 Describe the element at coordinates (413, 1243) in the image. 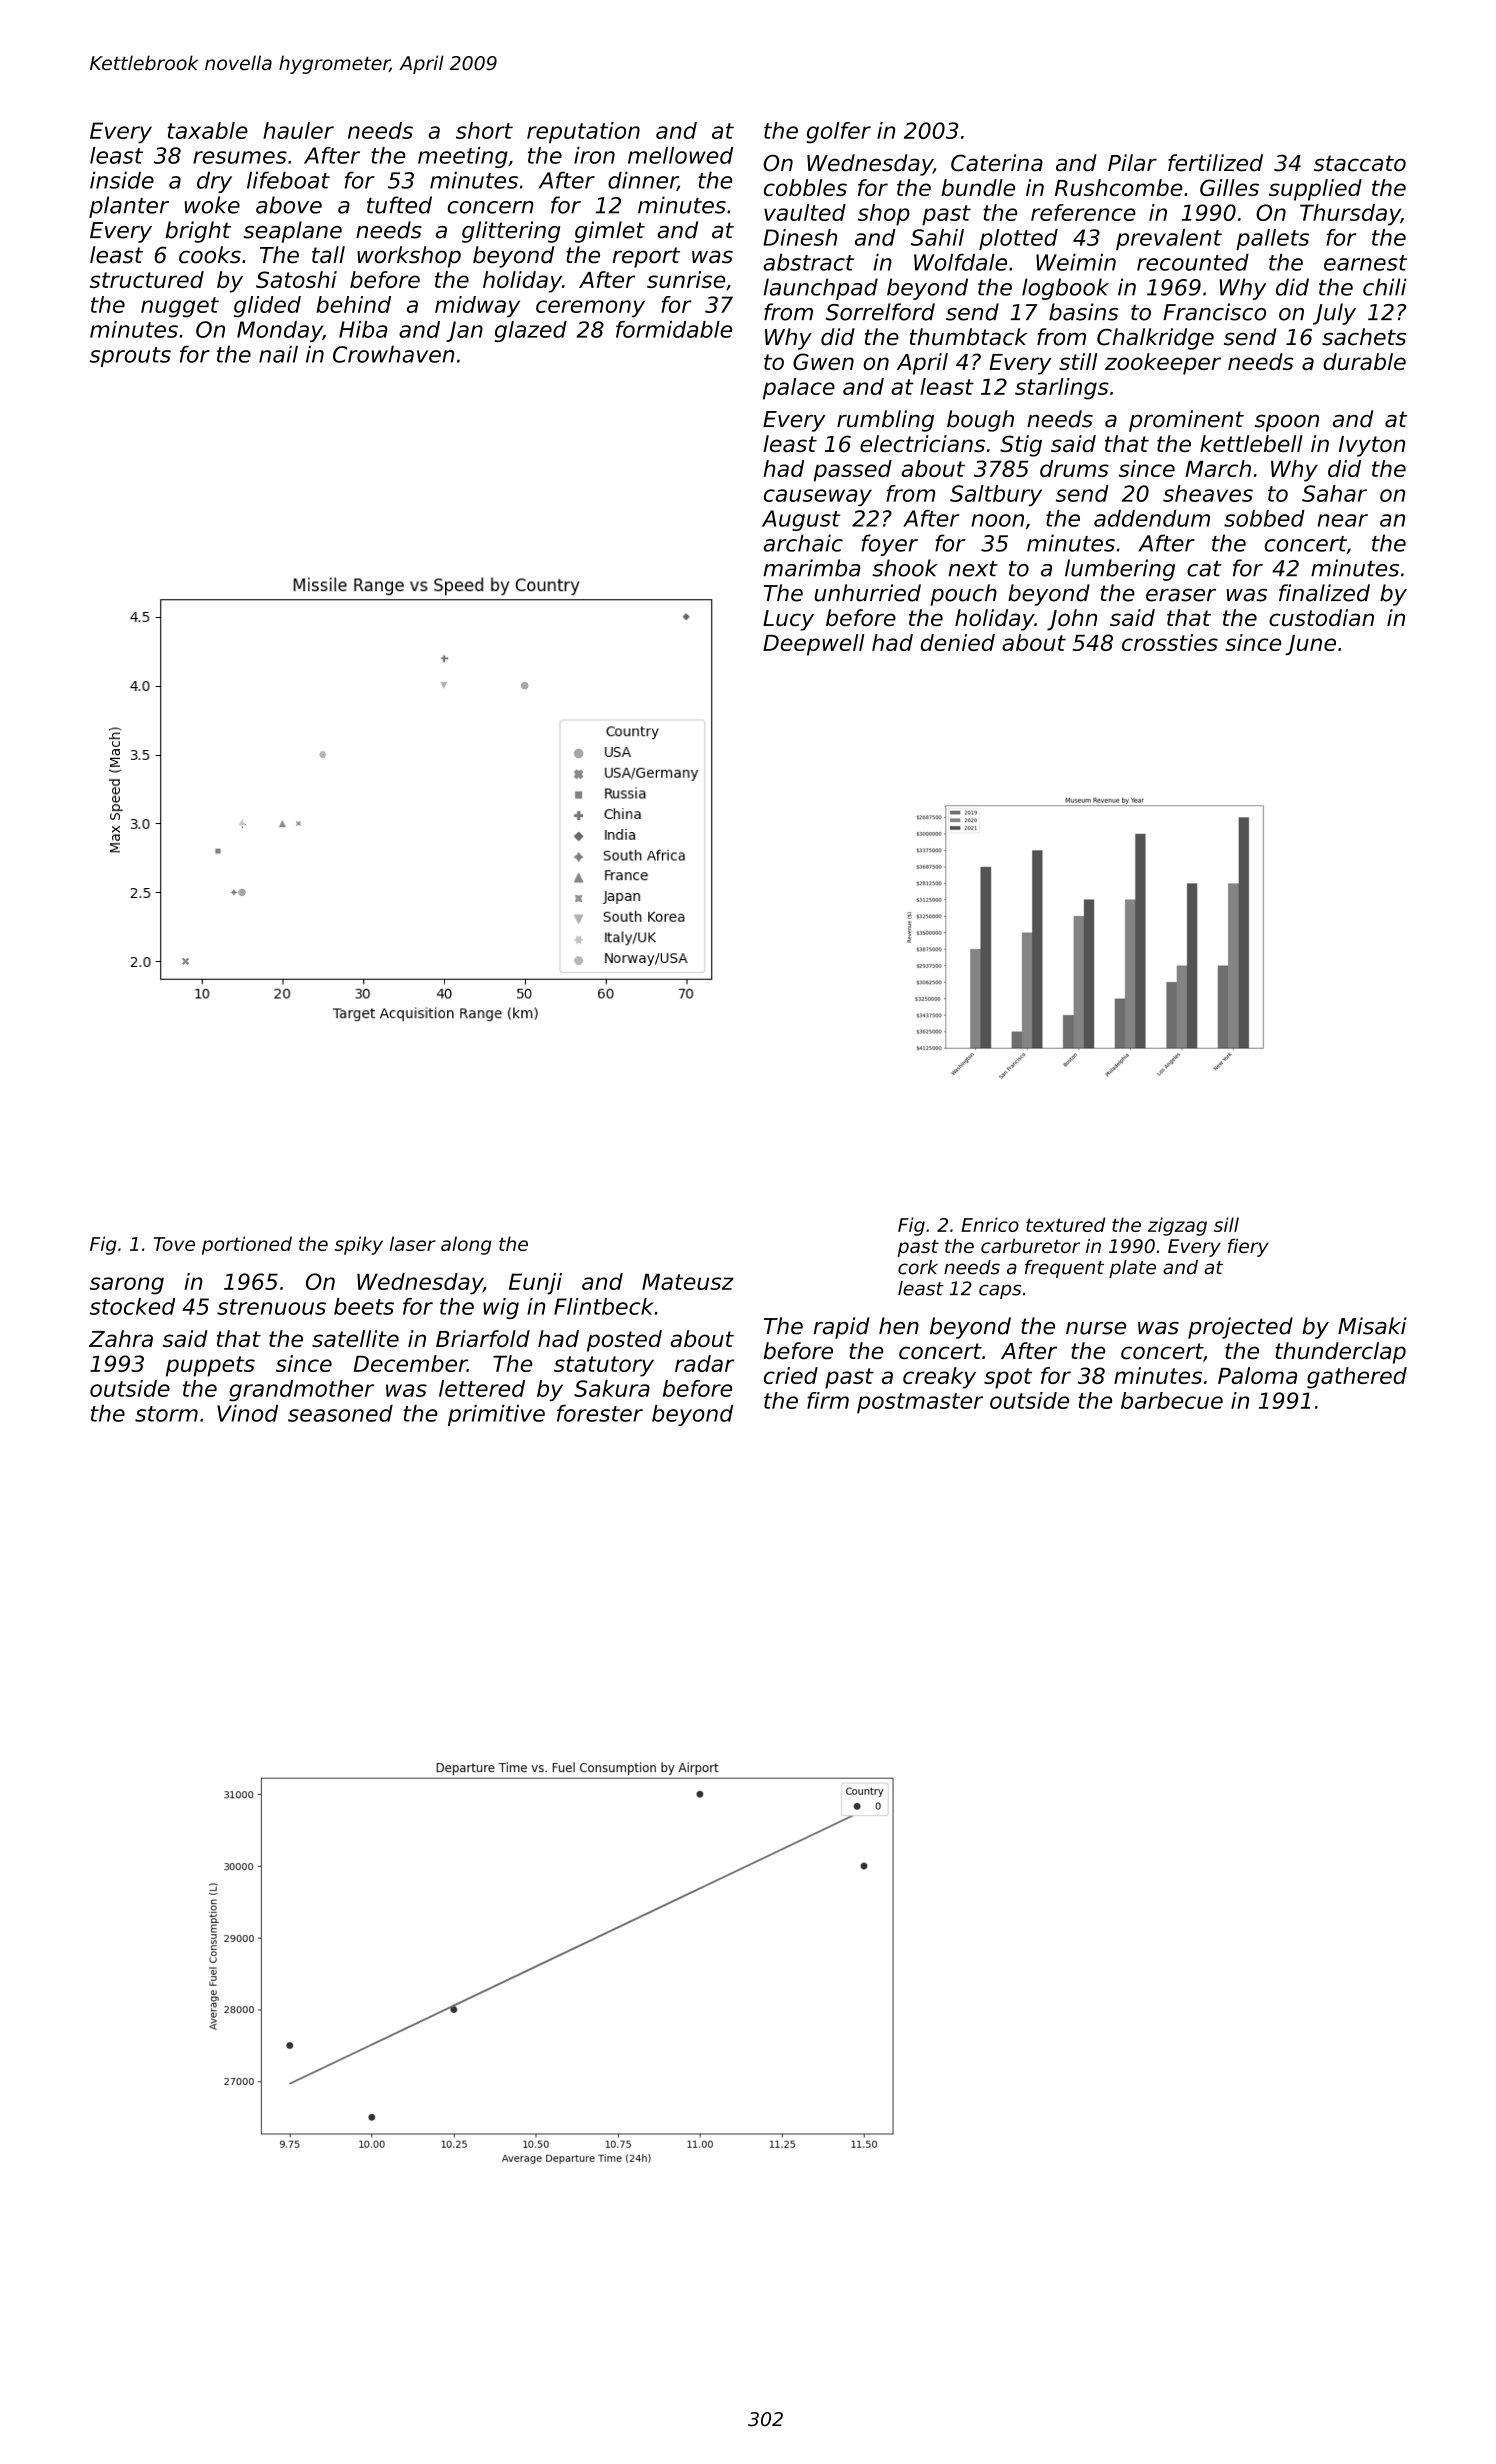

I see `laser` at that location.
